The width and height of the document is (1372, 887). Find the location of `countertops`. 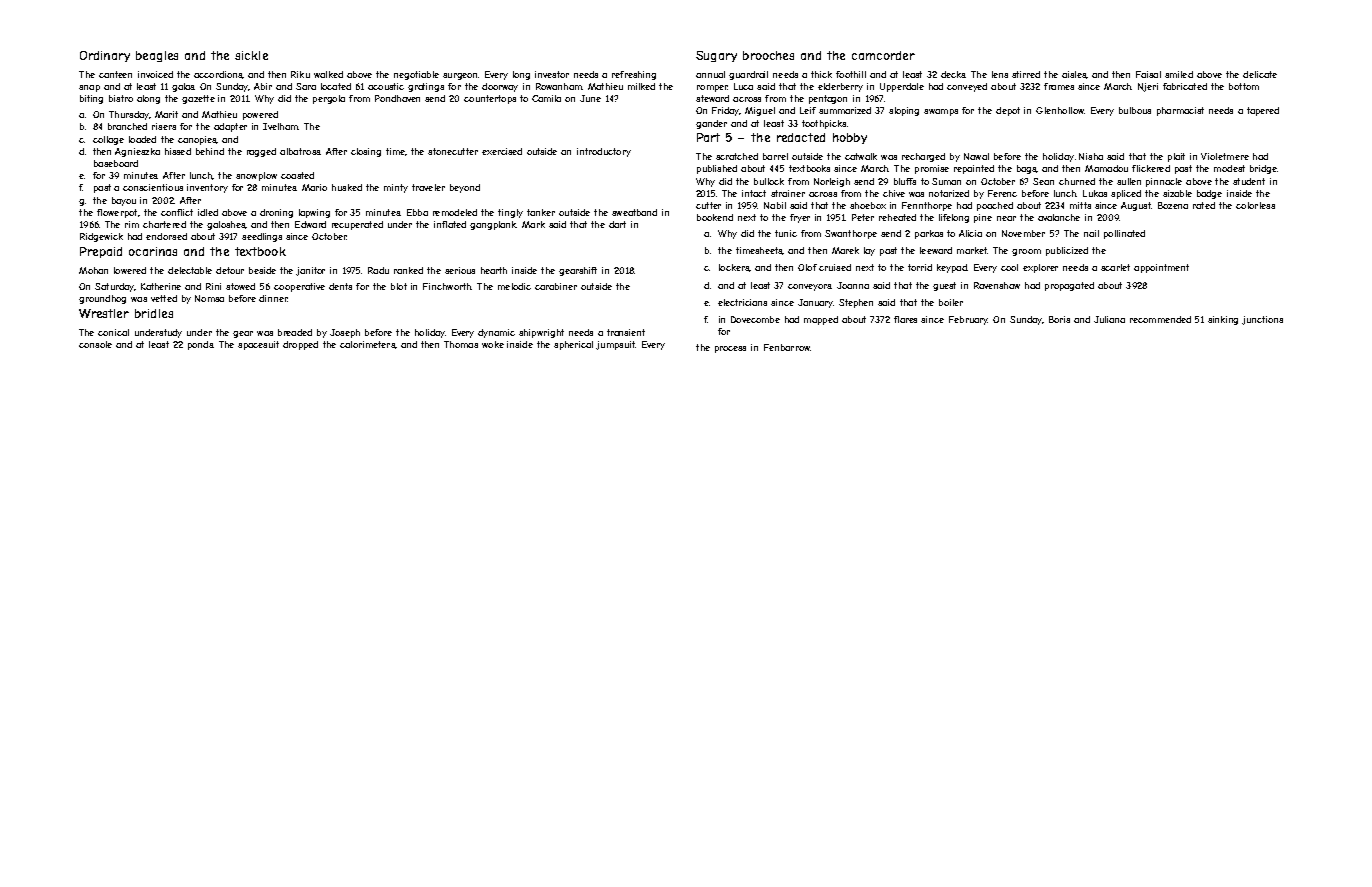

countertops is located at coordinates (490, 99).
